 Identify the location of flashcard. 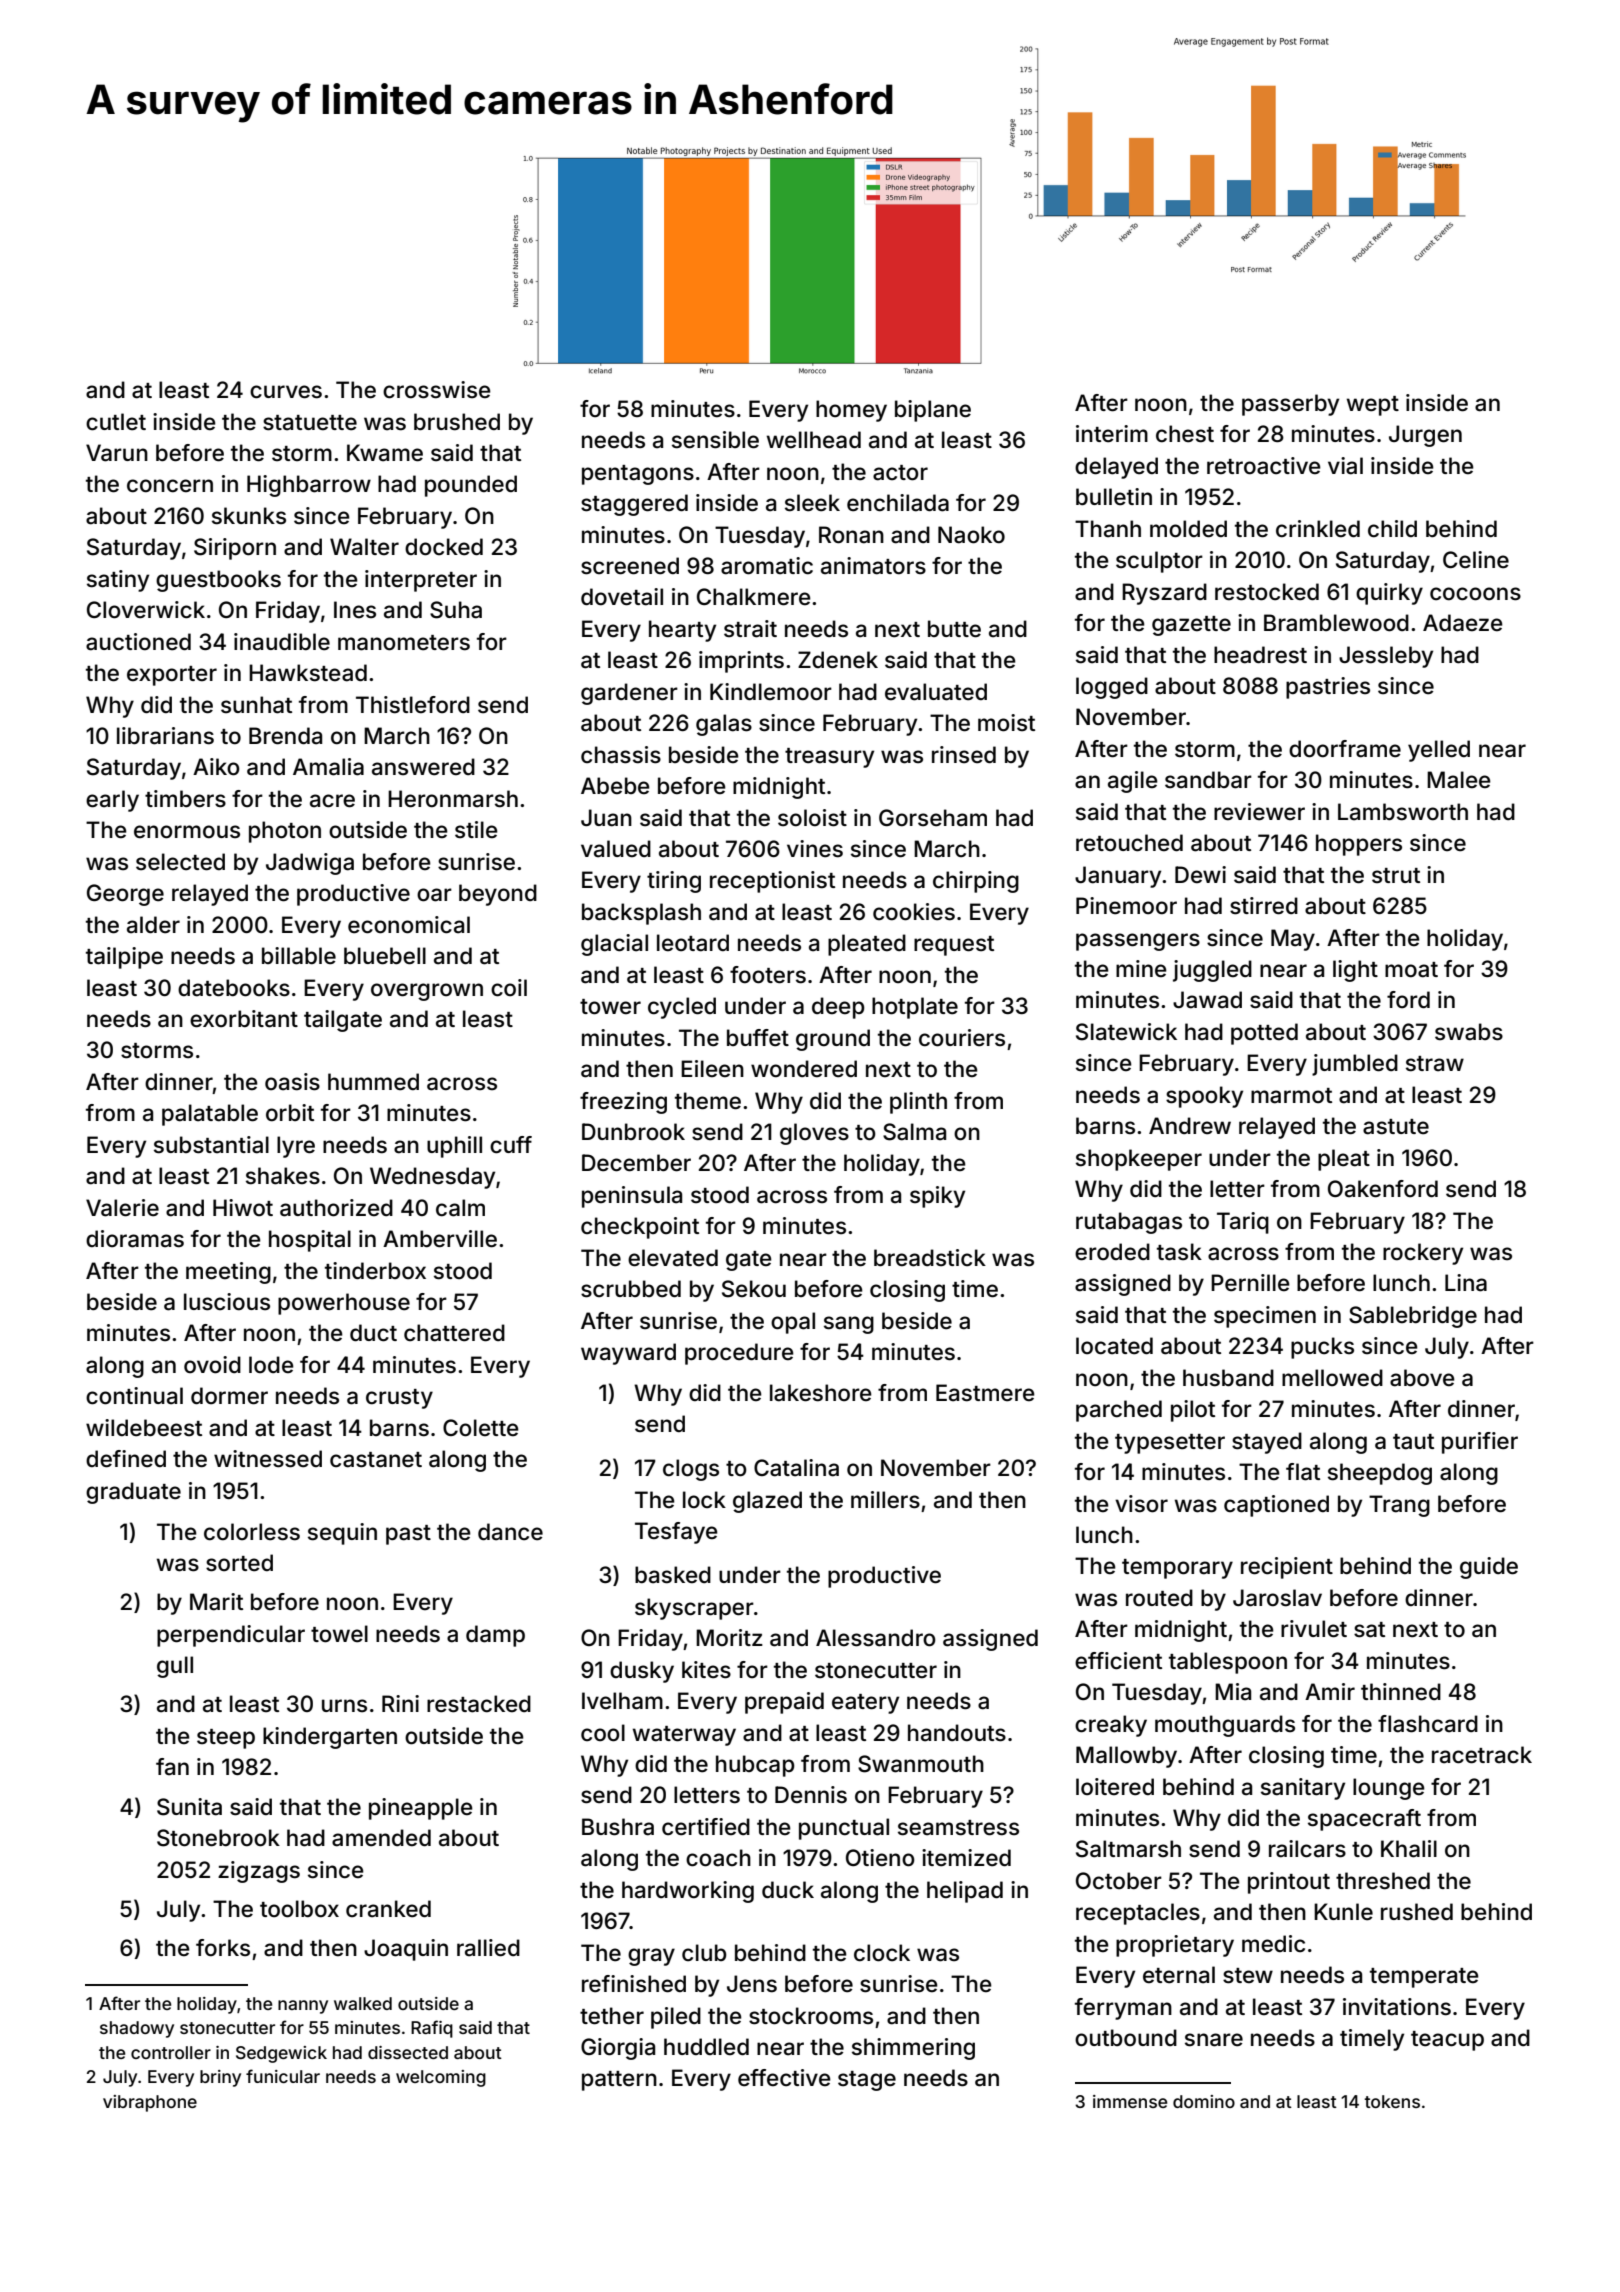
(1428, 1724).
